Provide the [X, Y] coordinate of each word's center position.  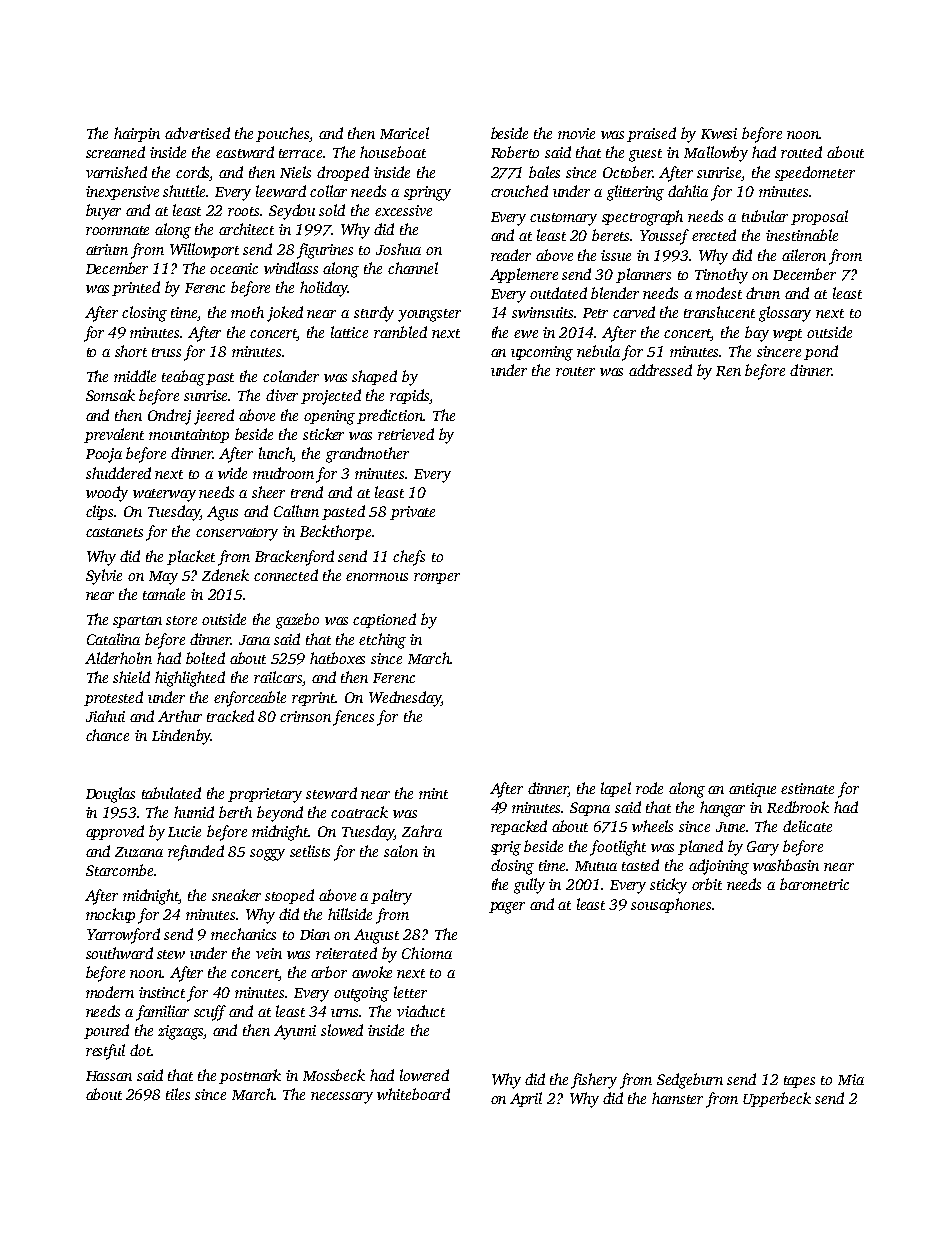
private [412, 513]
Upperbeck [777, 1099]
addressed [660, 370]
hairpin [137, 134]
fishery [594, 1081]
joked [285, 314]
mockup [110, 915]
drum [763, 293]
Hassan [109, 1076]
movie [576, 133]
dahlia [688, 191]
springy [427, 193]
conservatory [237, 534]
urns [345, 1013]
